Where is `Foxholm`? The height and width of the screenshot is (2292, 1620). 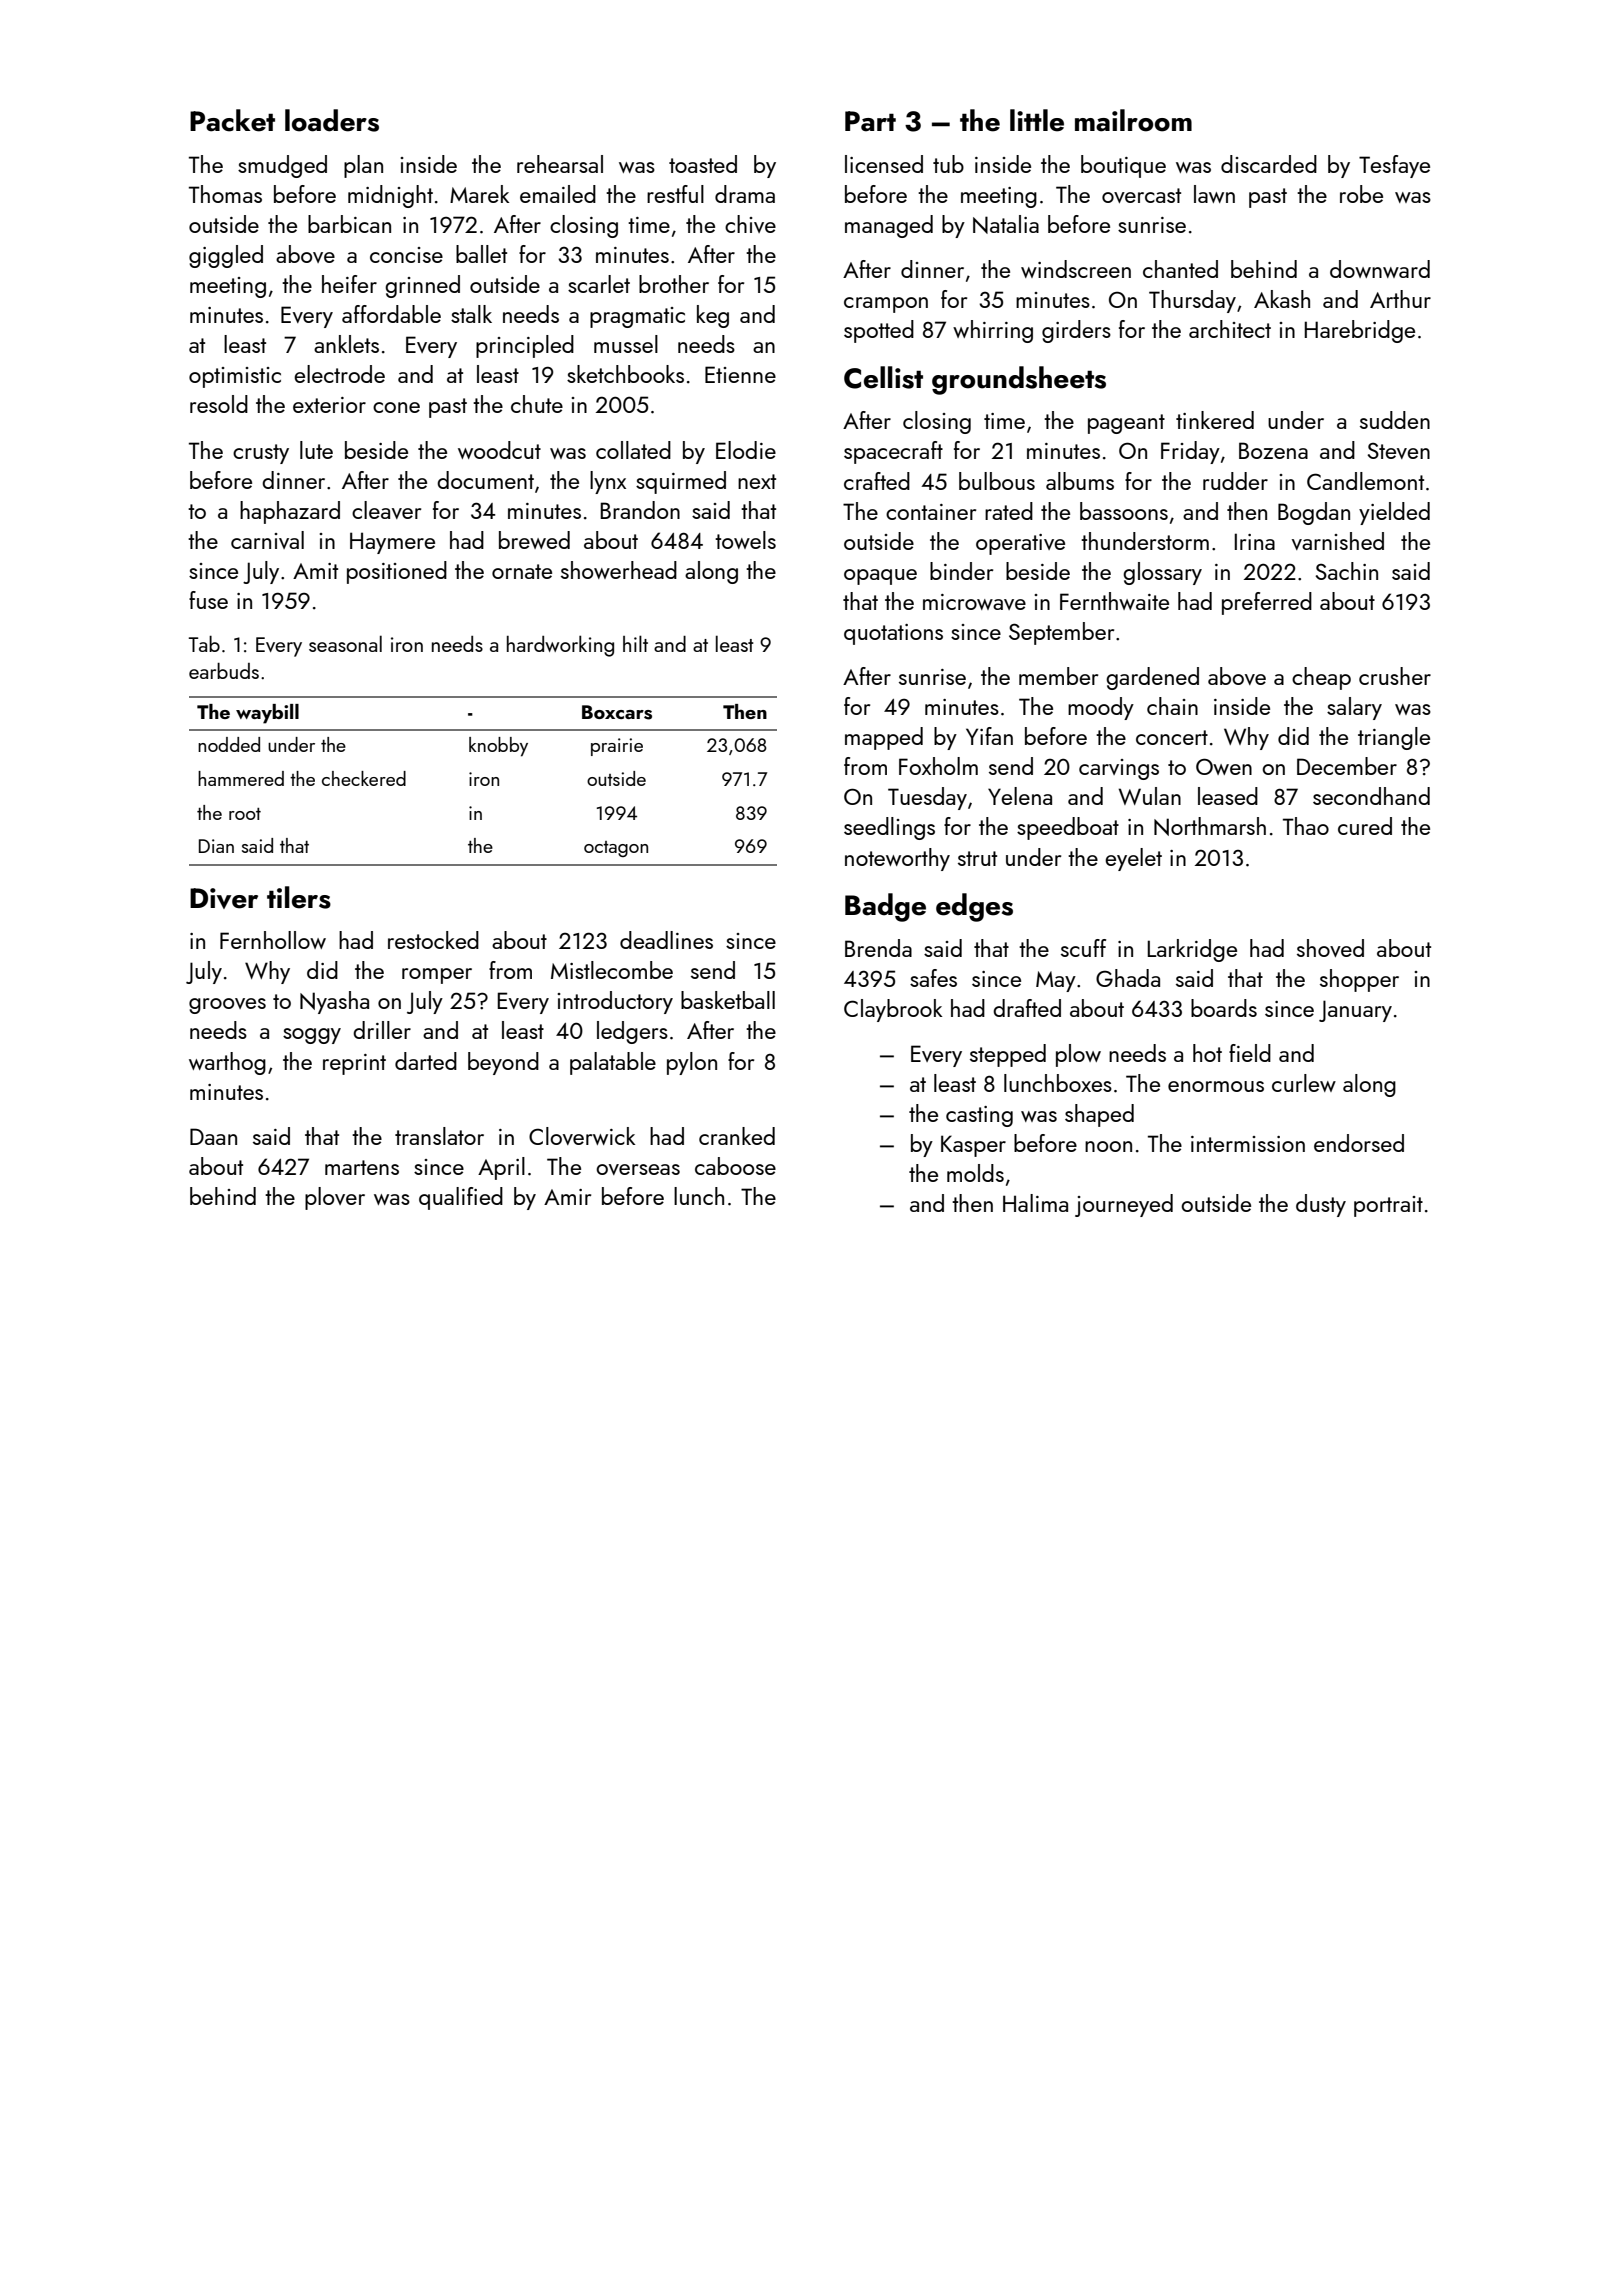
Foxholm is located at coordinates (938, 766).
